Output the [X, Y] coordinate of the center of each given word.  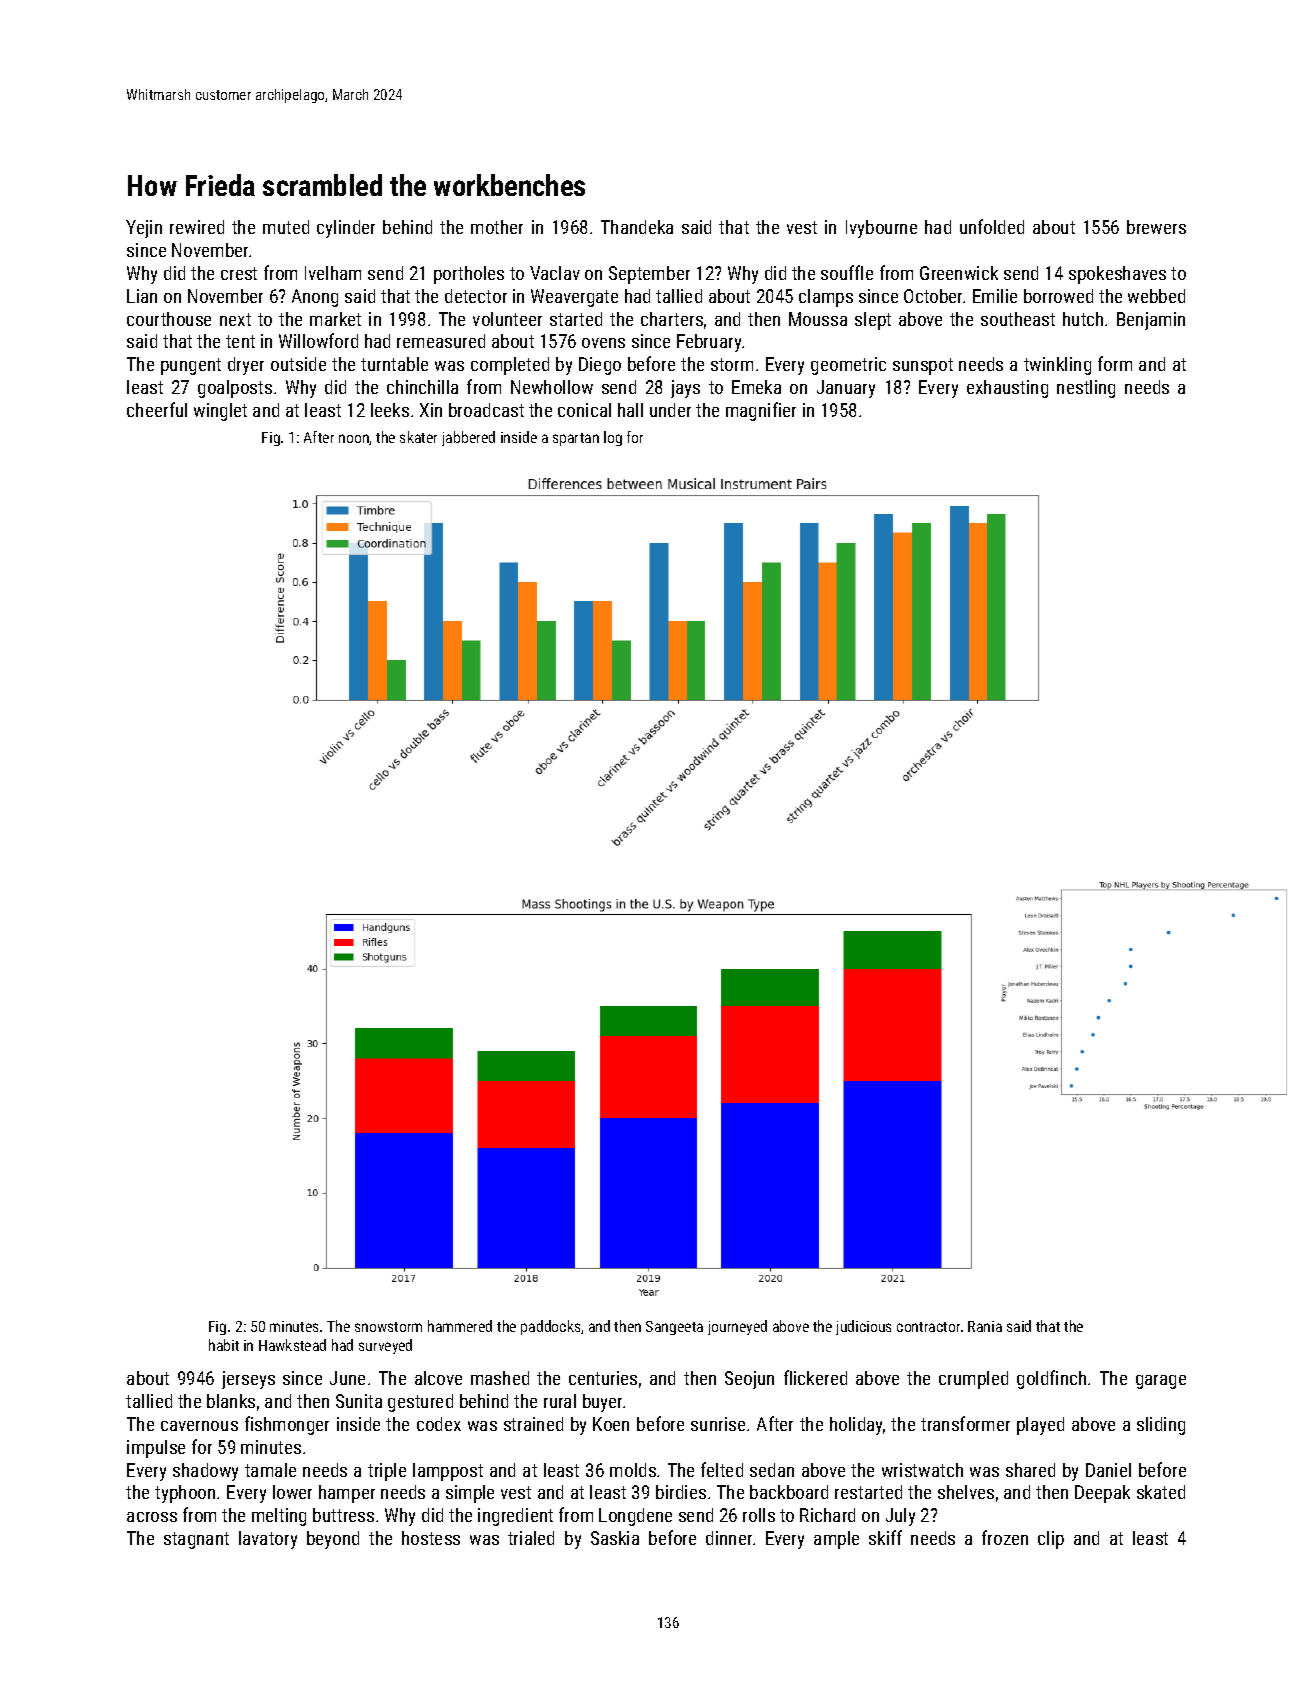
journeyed [737, 1327]
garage [1161, 1382]
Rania [985, 1326]
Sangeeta [674, 1328]
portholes [469, 275]
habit [224, 1345]
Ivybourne [881, 229]
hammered [460, 1326]
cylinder [346, 229]
